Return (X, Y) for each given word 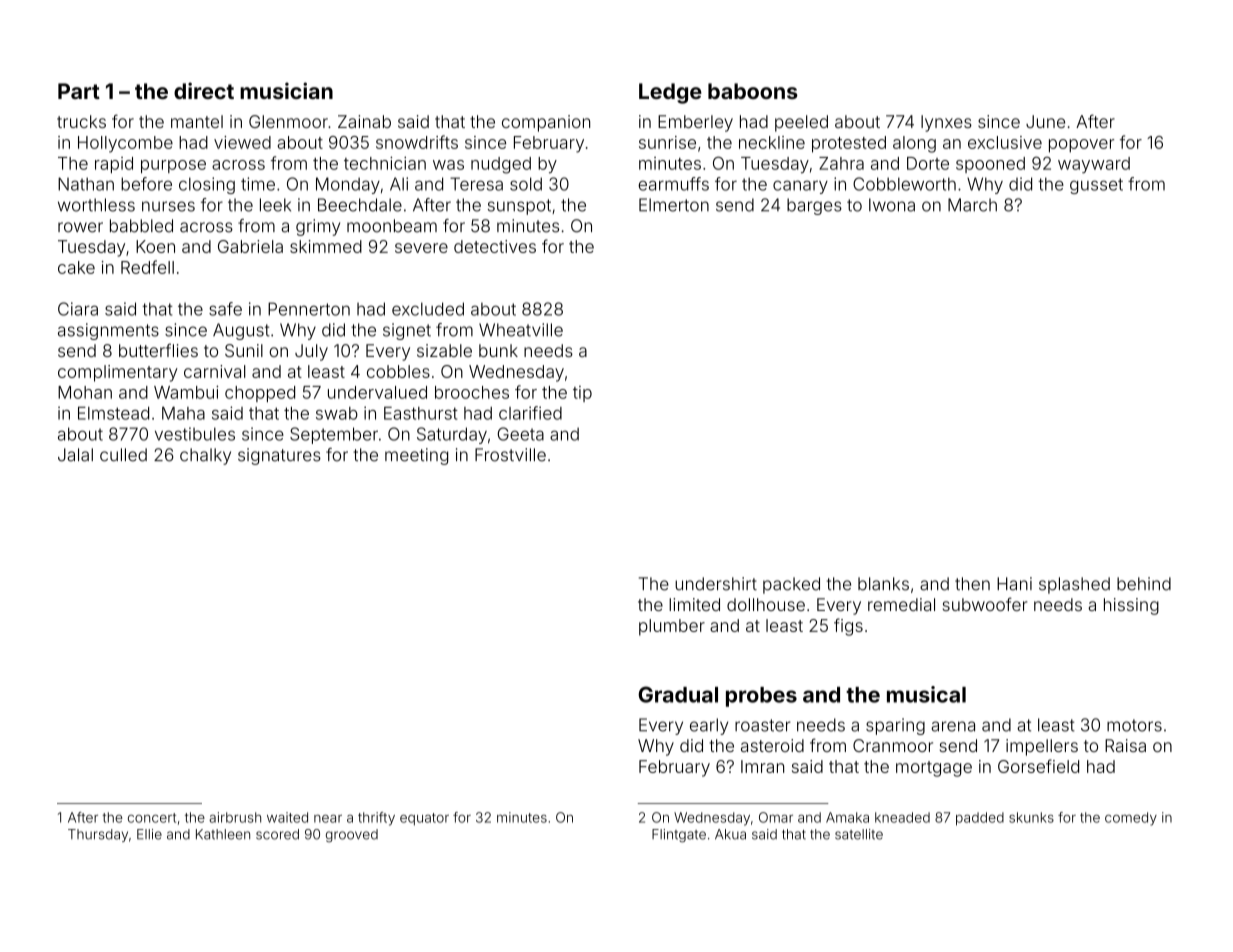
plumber (672, 627)
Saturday (452, 435)
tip (582, 394)
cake (76, 267)
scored (277, 834)
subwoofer (985, 604)
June (1045, 121)
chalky (205, 456)
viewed (242, 142)
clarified (530, 413)
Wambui (186, 392)
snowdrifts (417, 142)
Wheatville (521, 330)
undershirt (716, 584)
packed (791, 585)
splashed (1074, 585)
